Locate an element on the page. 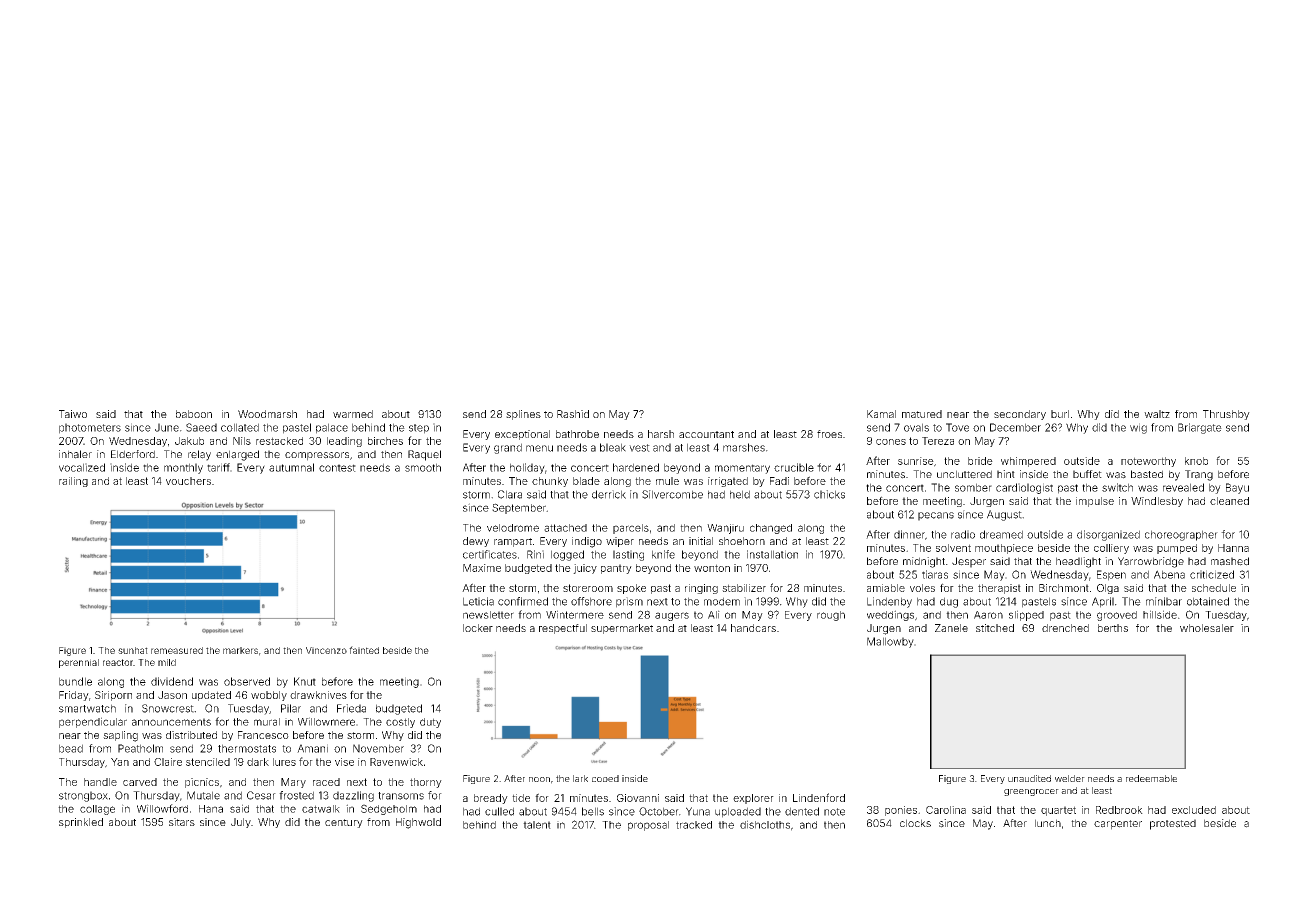 This document has width=1308, height=924. collage is located at coordinates (97, 810).
